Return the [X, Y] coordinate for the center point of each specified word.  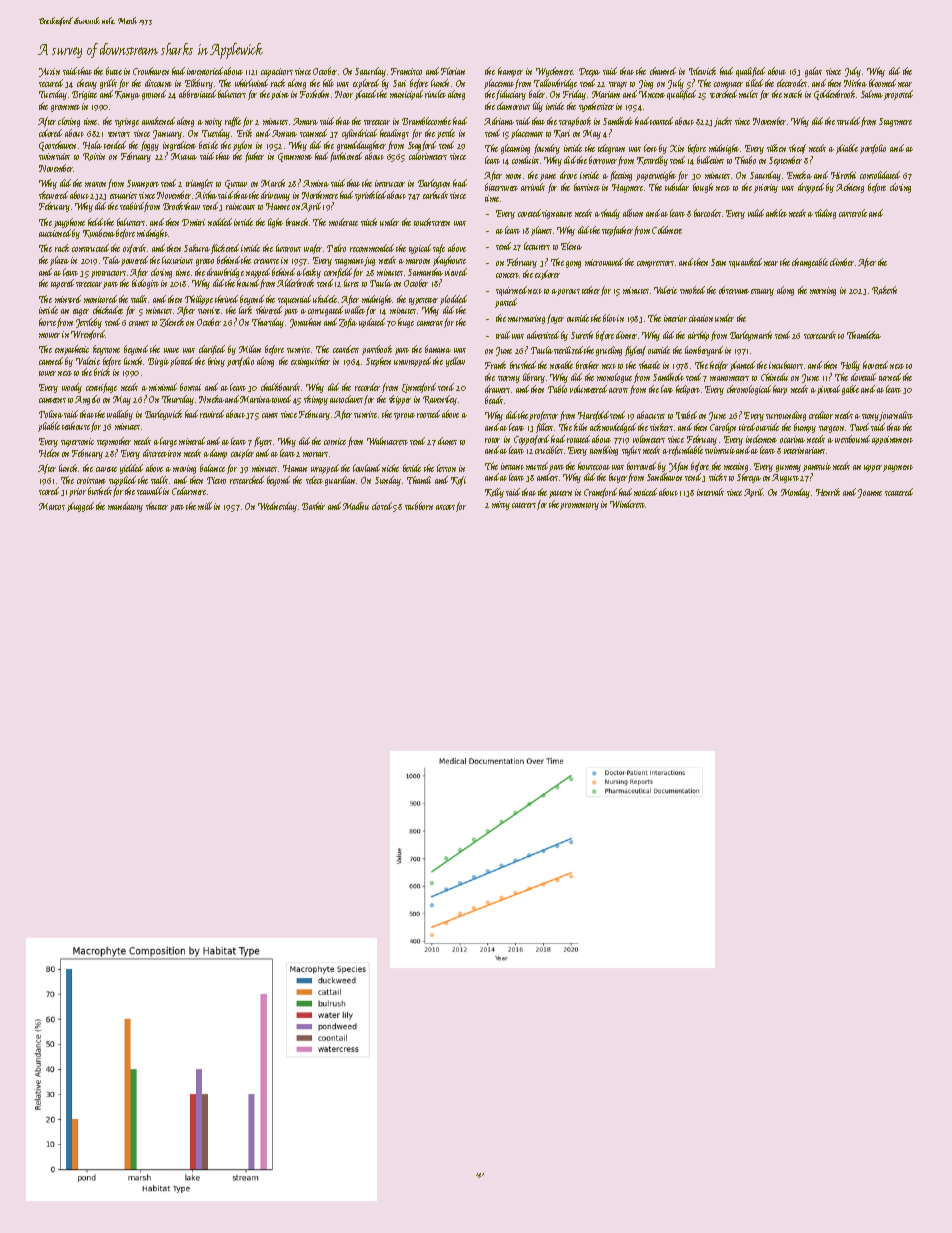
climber [842, 262]
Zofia [348, 323]
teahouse [76, 426]
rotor [492, 440]
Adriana [499, 121]
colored [50, 133]
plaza [59, 261]
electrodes [792, 83]
